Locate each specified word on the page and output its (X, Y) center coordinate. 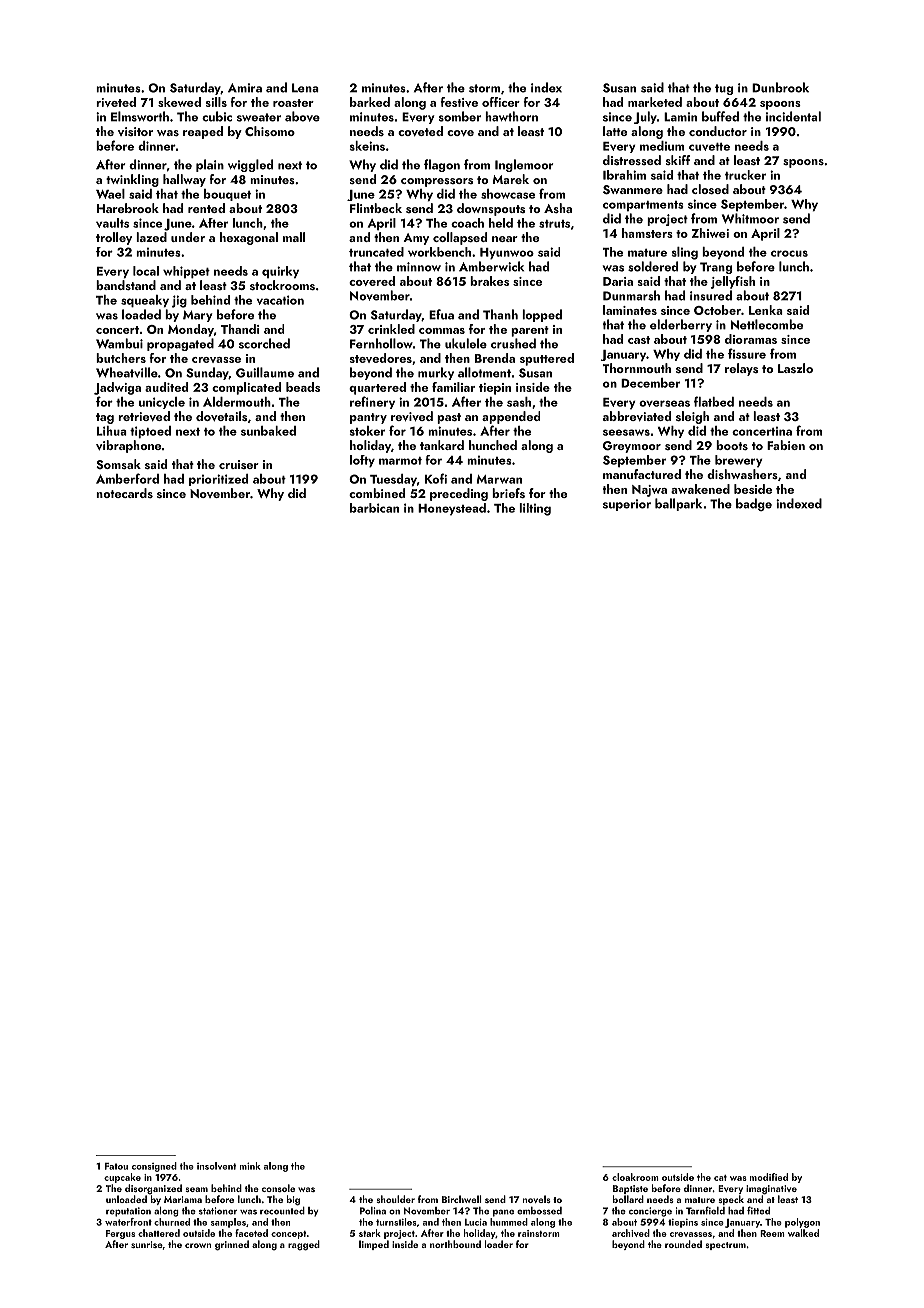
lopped (542, 315)
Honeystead (452, 509)
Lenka (766, 310)
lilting (535, 509)
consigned (154, 1167)
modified (769, 1177)
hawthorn (511, 116)
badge (754, 504)
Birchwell (462, 1199)
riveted (116, 102)
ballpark (678, 504)
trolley (114, 238)
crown (198, 1245)
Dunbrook (780, 87)
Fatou (116, 1166)
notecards (124, 493)
